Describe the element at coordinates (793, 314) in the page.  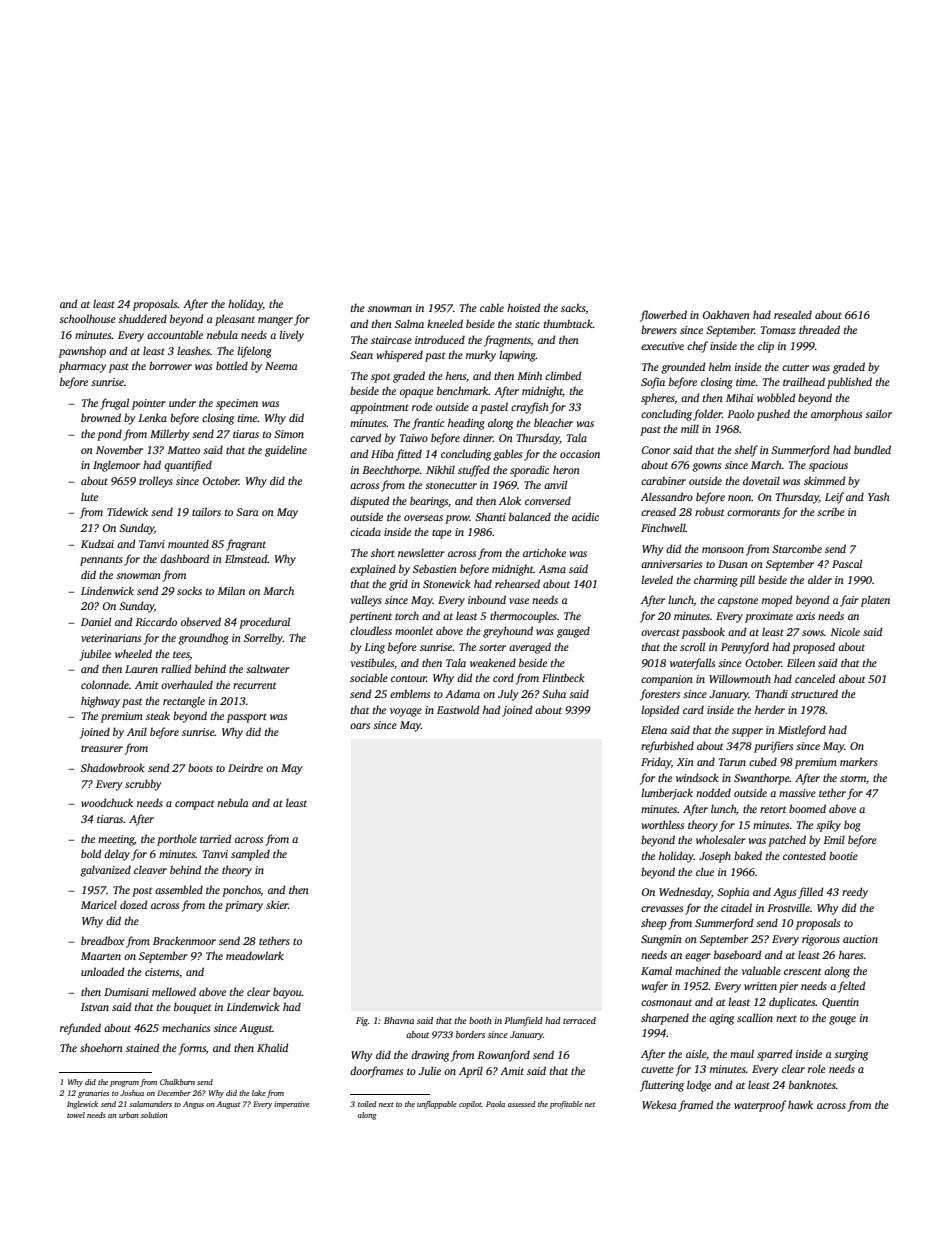
I see `resealed` at that location.
